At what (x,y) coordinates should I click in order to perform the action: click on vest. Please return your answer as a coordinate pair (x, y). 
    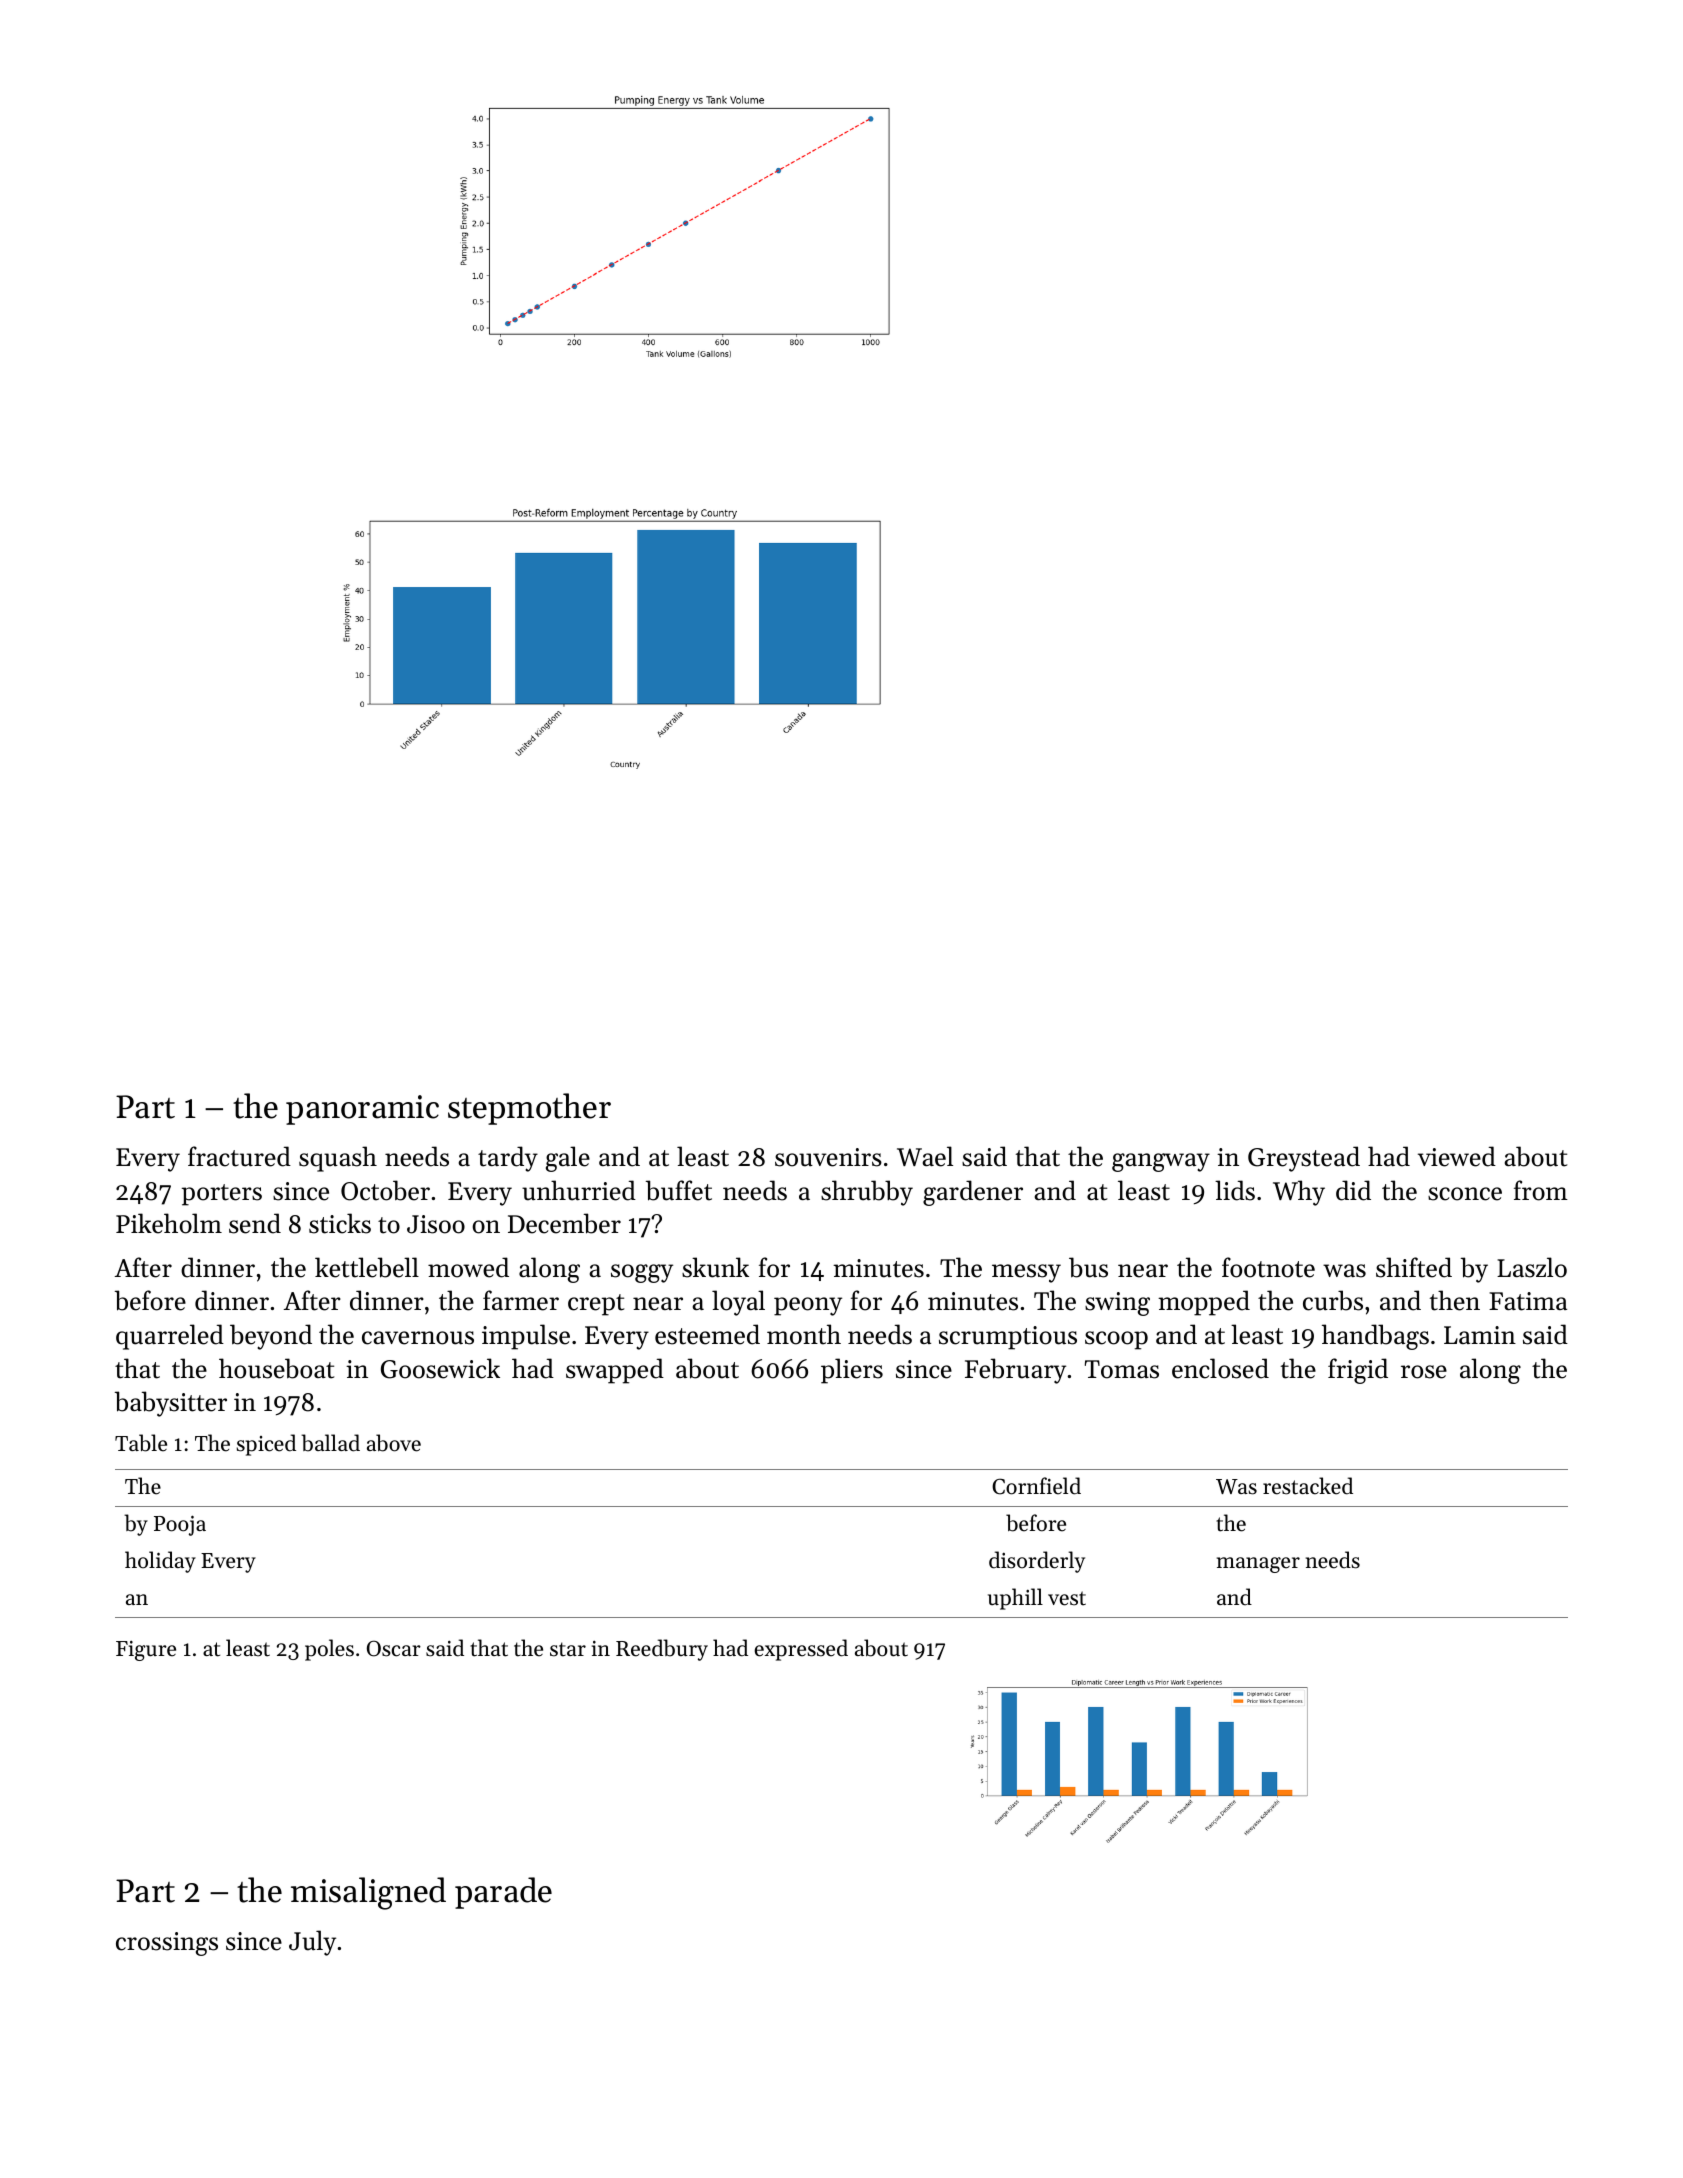
    Looking at the image, I should click on (1067, 1598).
